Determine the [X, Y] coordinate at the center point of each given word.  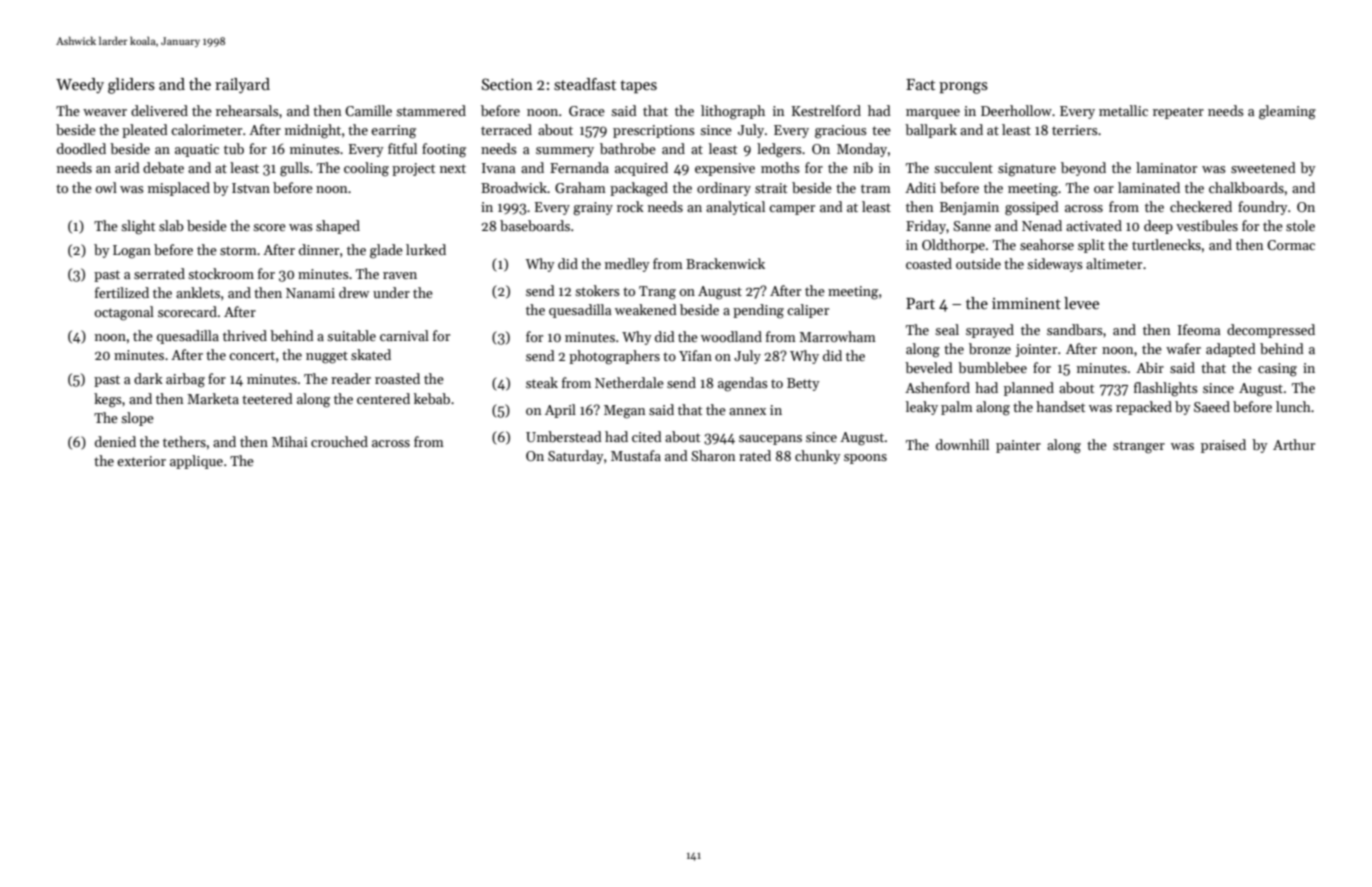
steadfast [585, 84]
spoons [865, 459]
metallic [1123, 110]
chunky [818, 457]
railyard [242, 86]
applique [196, 462]
